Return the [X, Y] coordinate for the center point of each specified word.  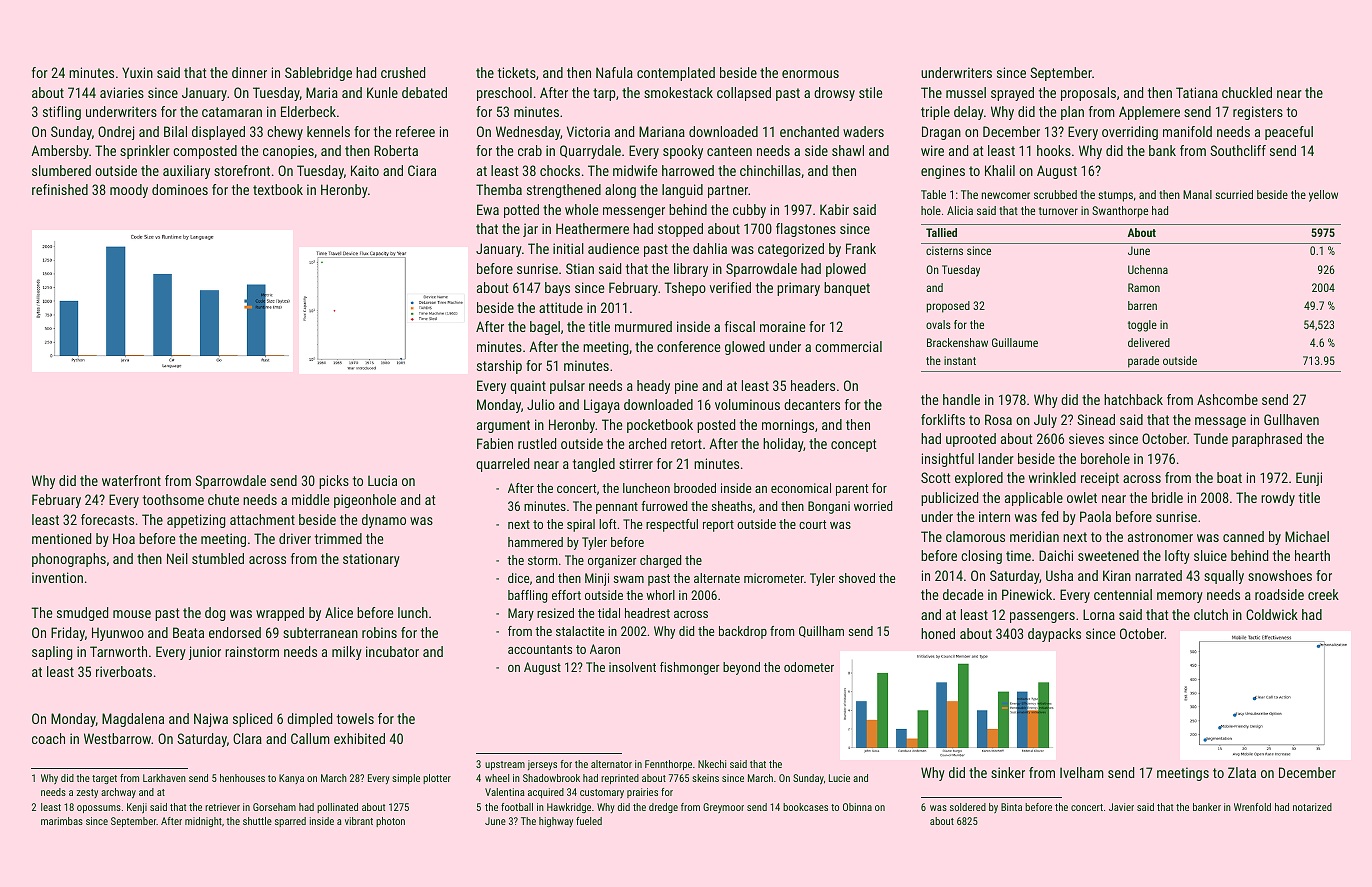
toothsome [173, 499]
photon [390, 822]
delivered [1149, 342]
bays [557, 289]
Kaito [365, 170]
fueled [589, 821]
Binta [1011, 807]
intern [994, 516]
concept [854, 445]
